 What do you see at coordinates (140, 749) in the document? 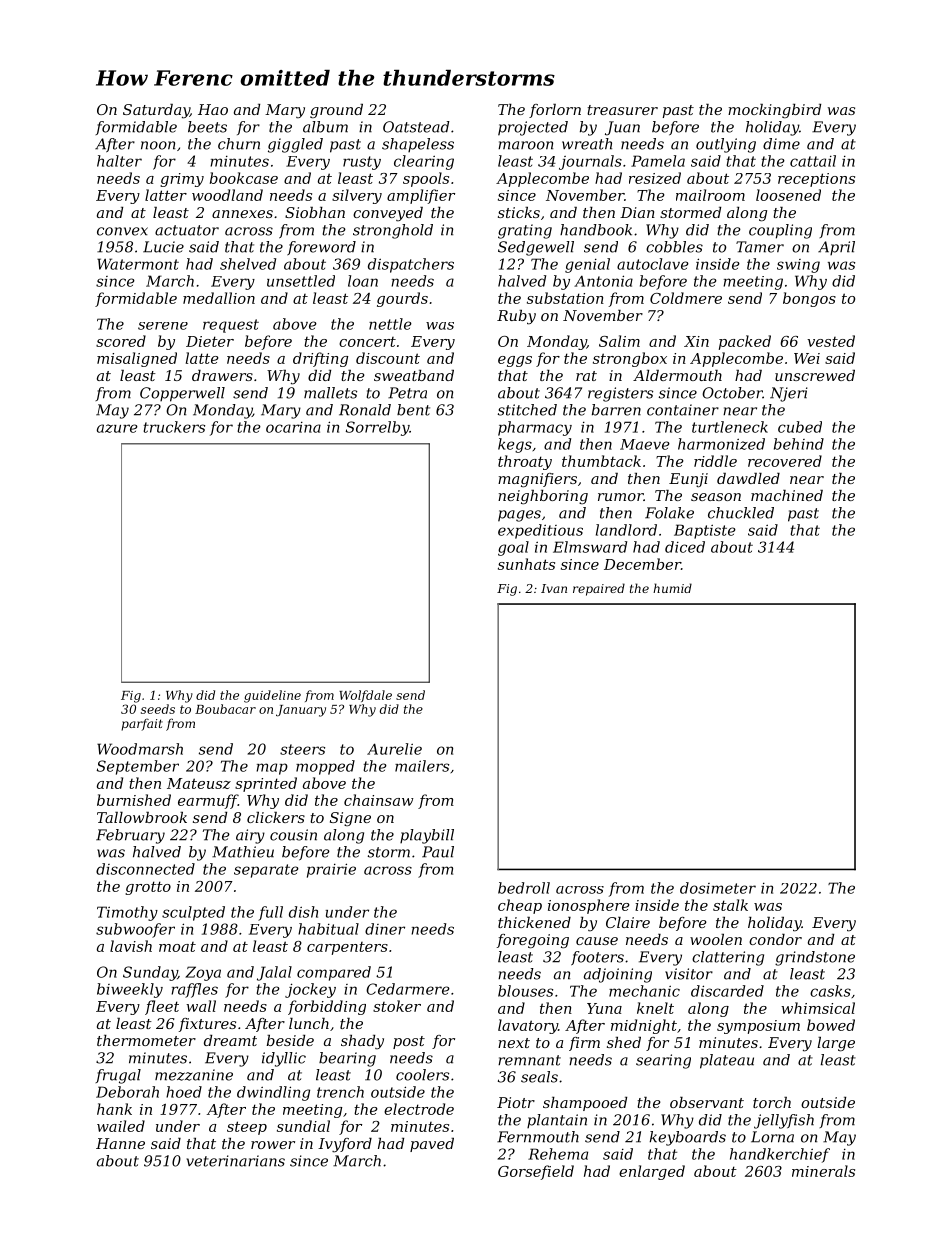
I see `Woodmarsh` at bounding box center [140, 749].
